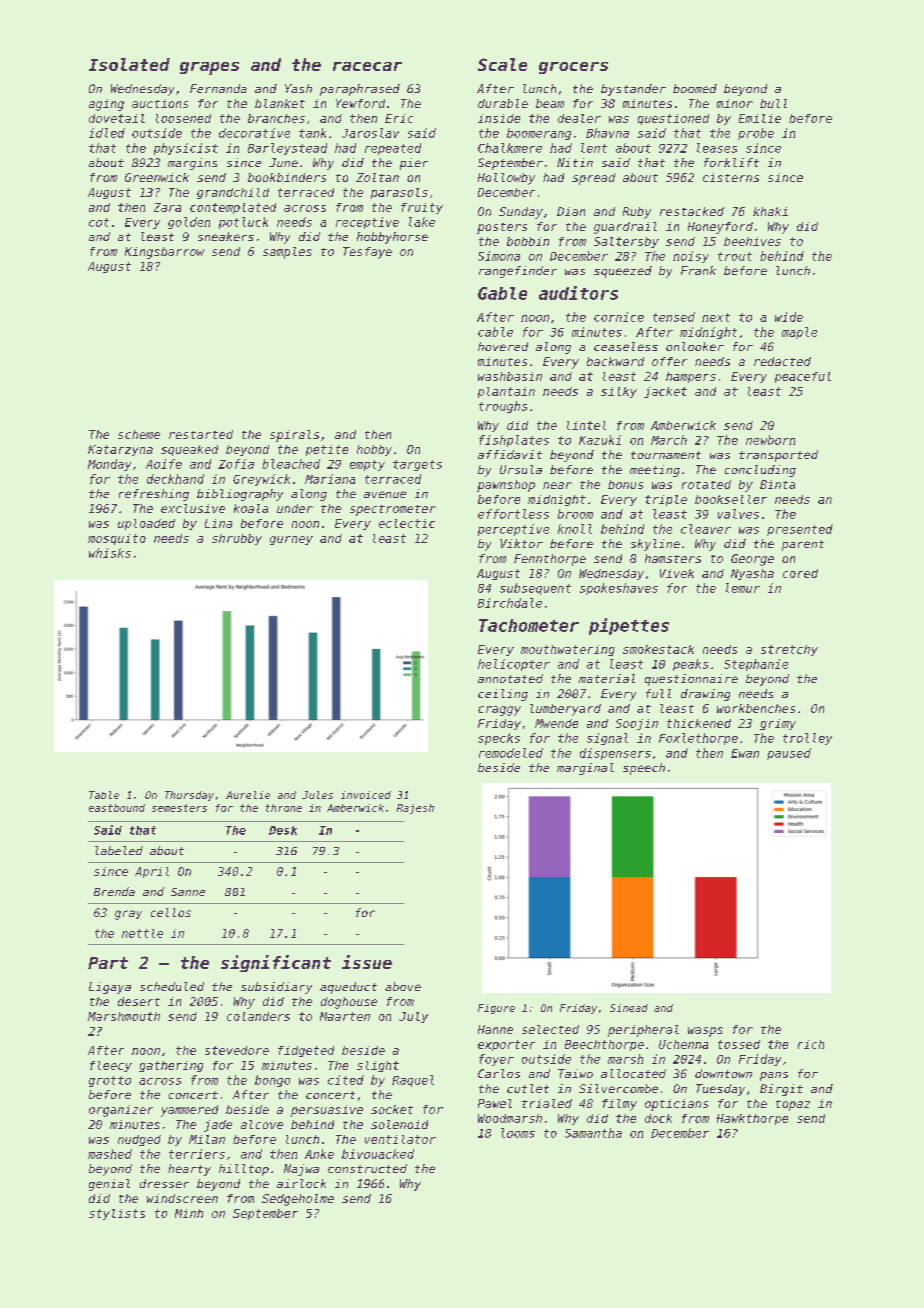 The width and height of the screenshot is (924, 1308). Describe the element at coordinates (139, 1140) in the screenshot. I see `nudged` at that location.
